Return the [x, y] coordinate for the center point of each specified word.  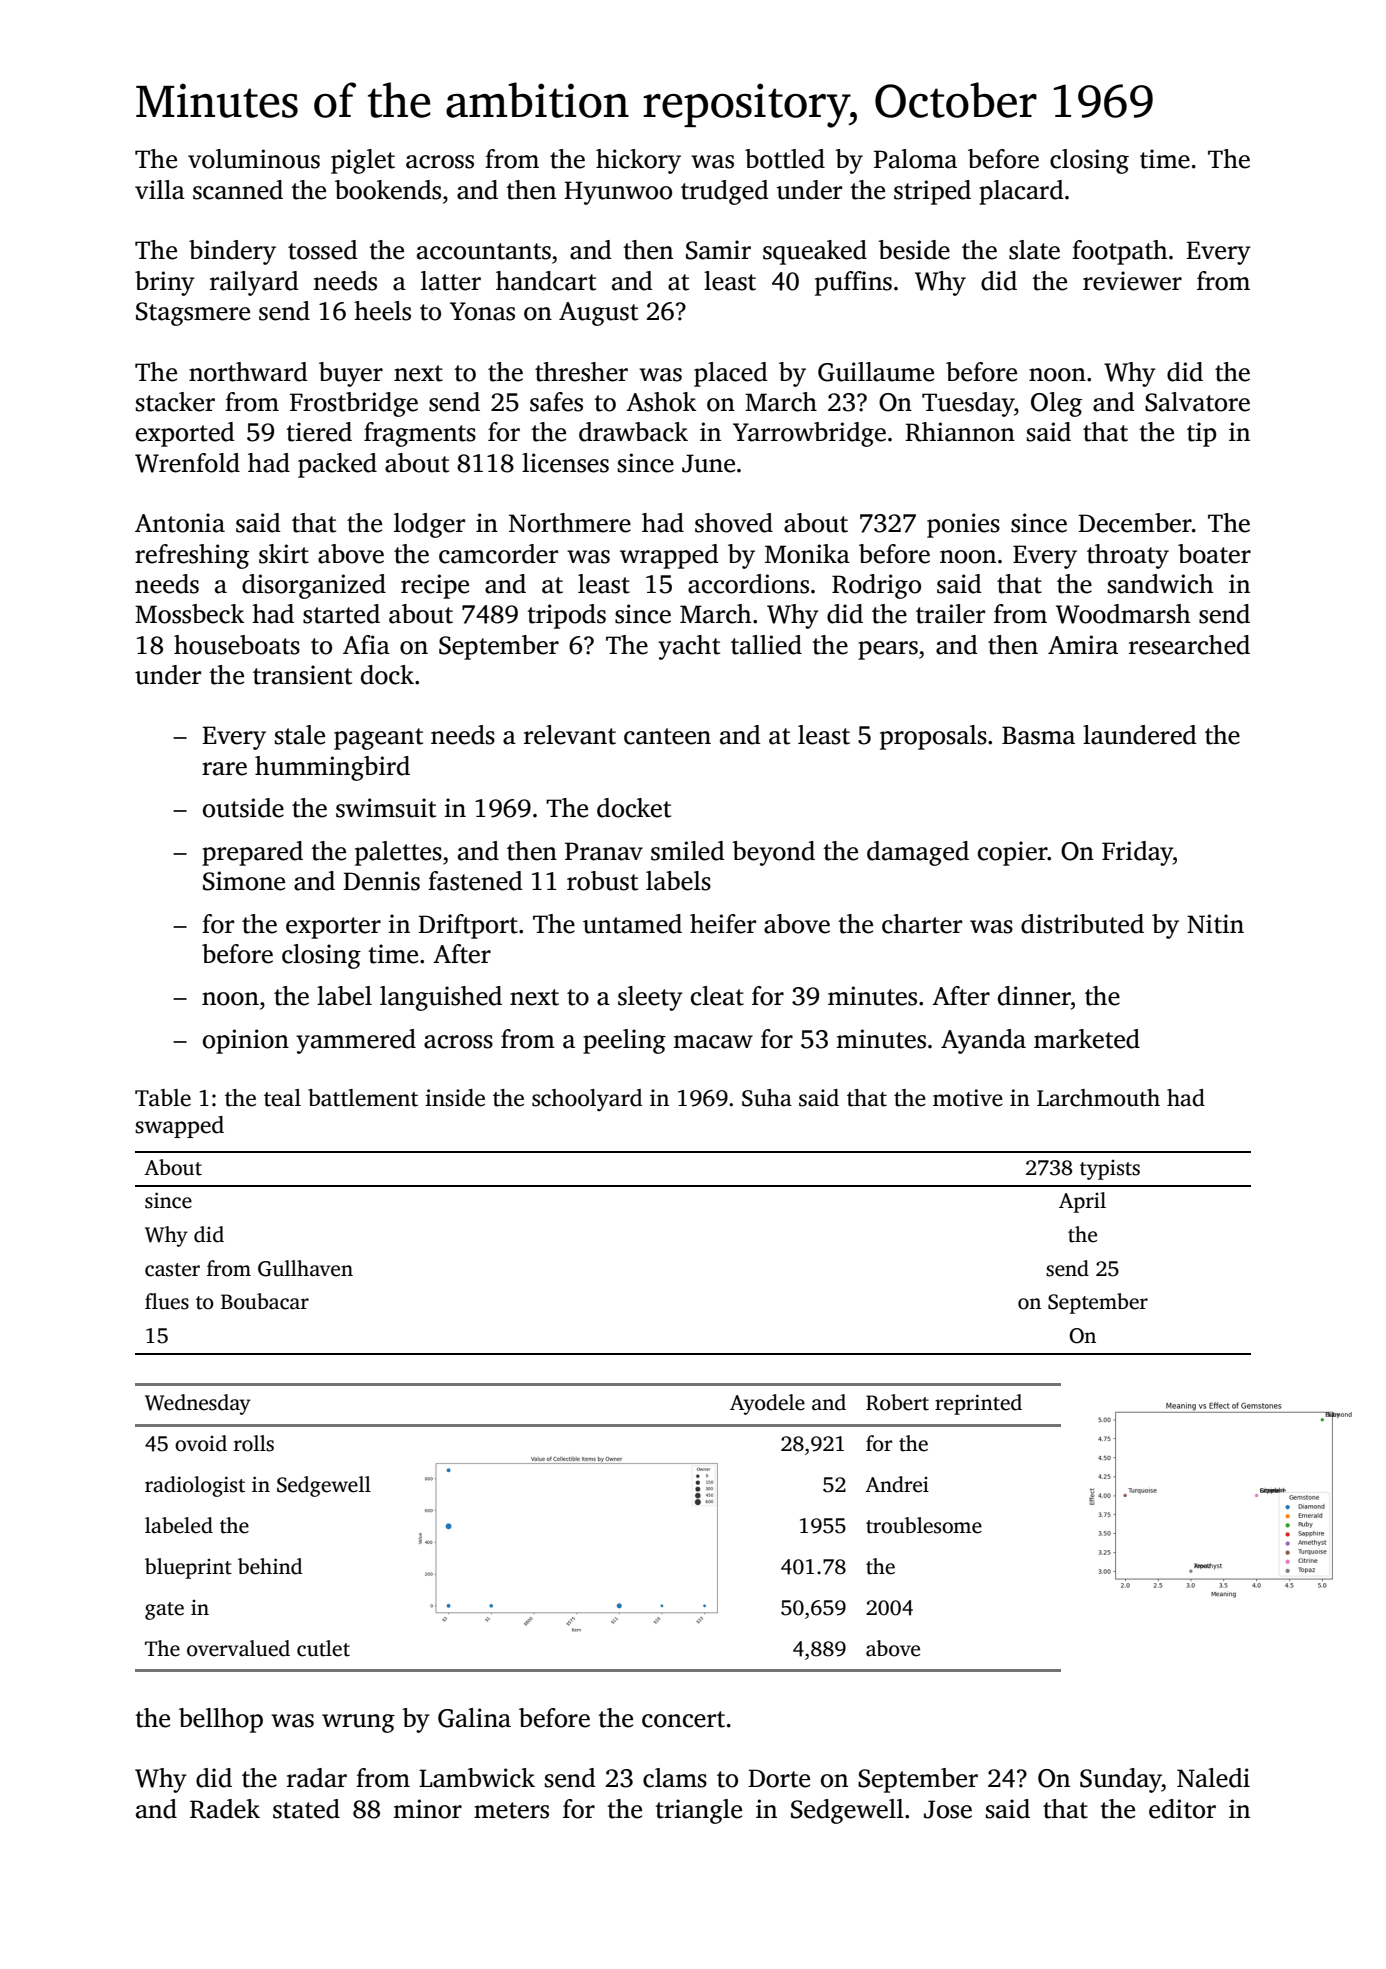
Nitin [1215, 924]
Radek [225, 1809]
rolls [254, 1443]
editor [1182, 1809]
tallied [766, 645]
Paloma [915, 159]
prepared [252, 853]
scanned [238, 190]
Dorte [779, 1778]
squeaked [815, 252]
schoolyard [587, 1100]
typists [1110, 1170]
